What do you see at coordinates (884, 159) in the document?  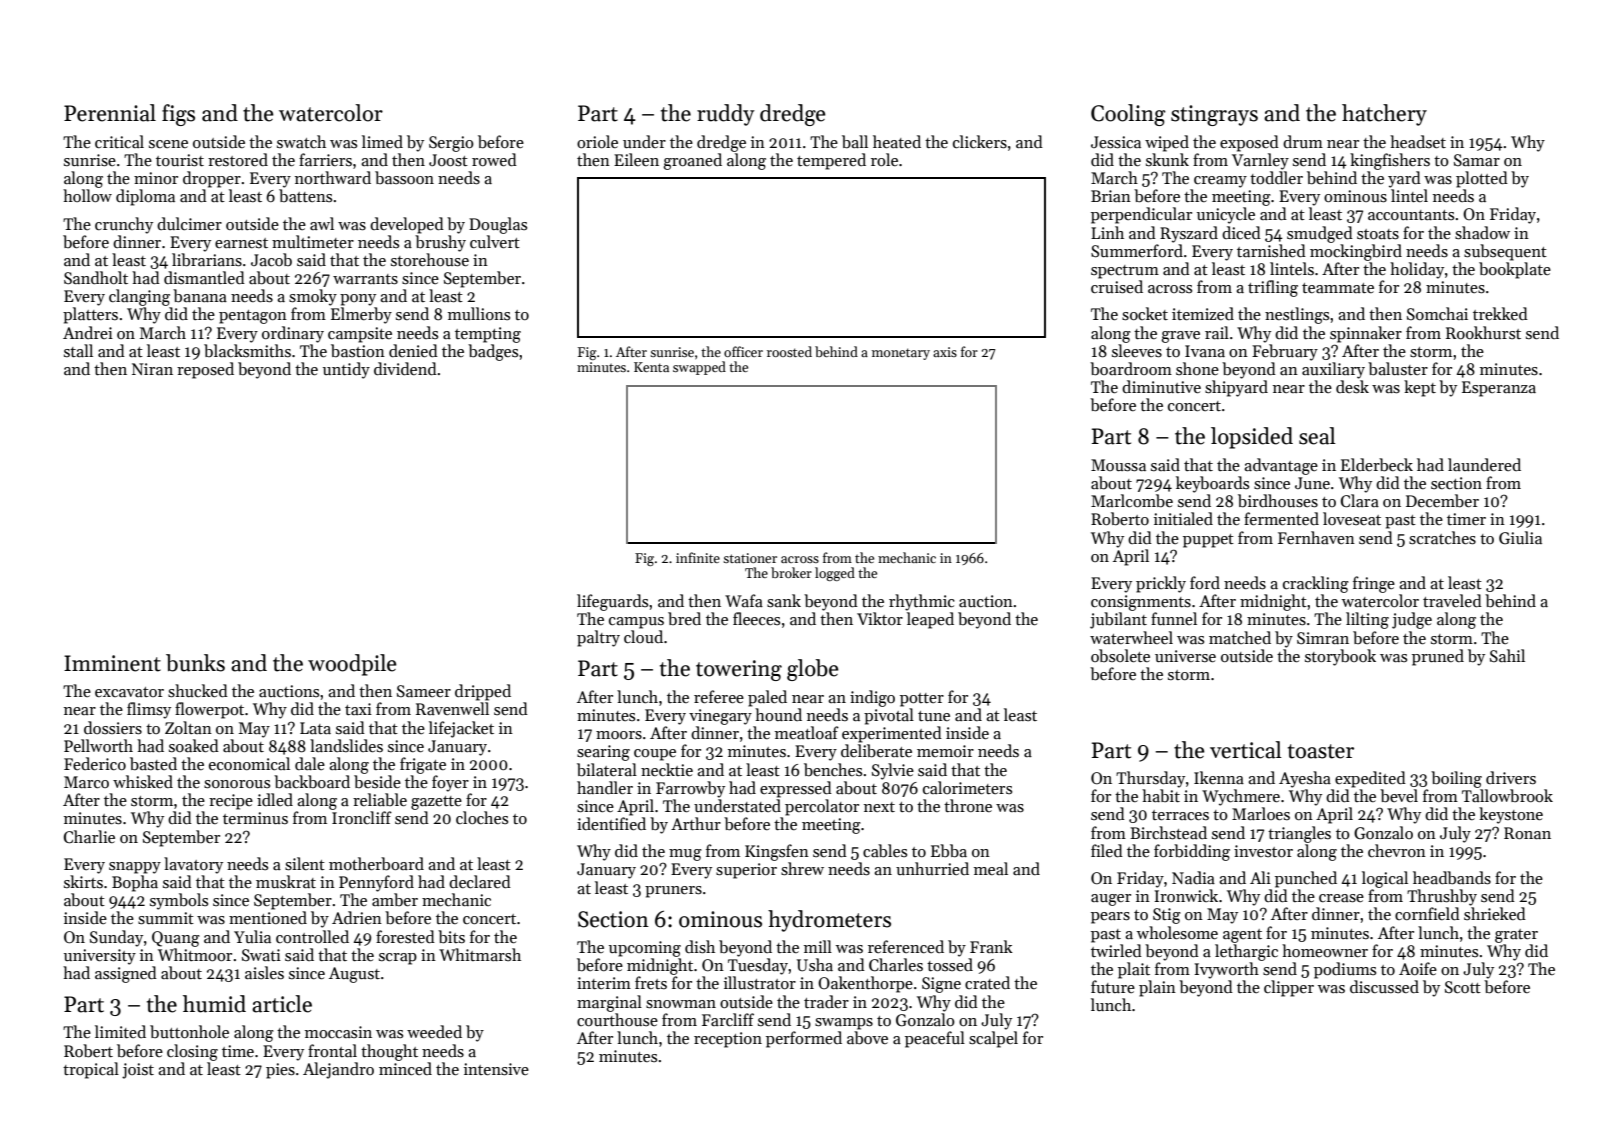 I see `role` at bounding box center [884, 159].
